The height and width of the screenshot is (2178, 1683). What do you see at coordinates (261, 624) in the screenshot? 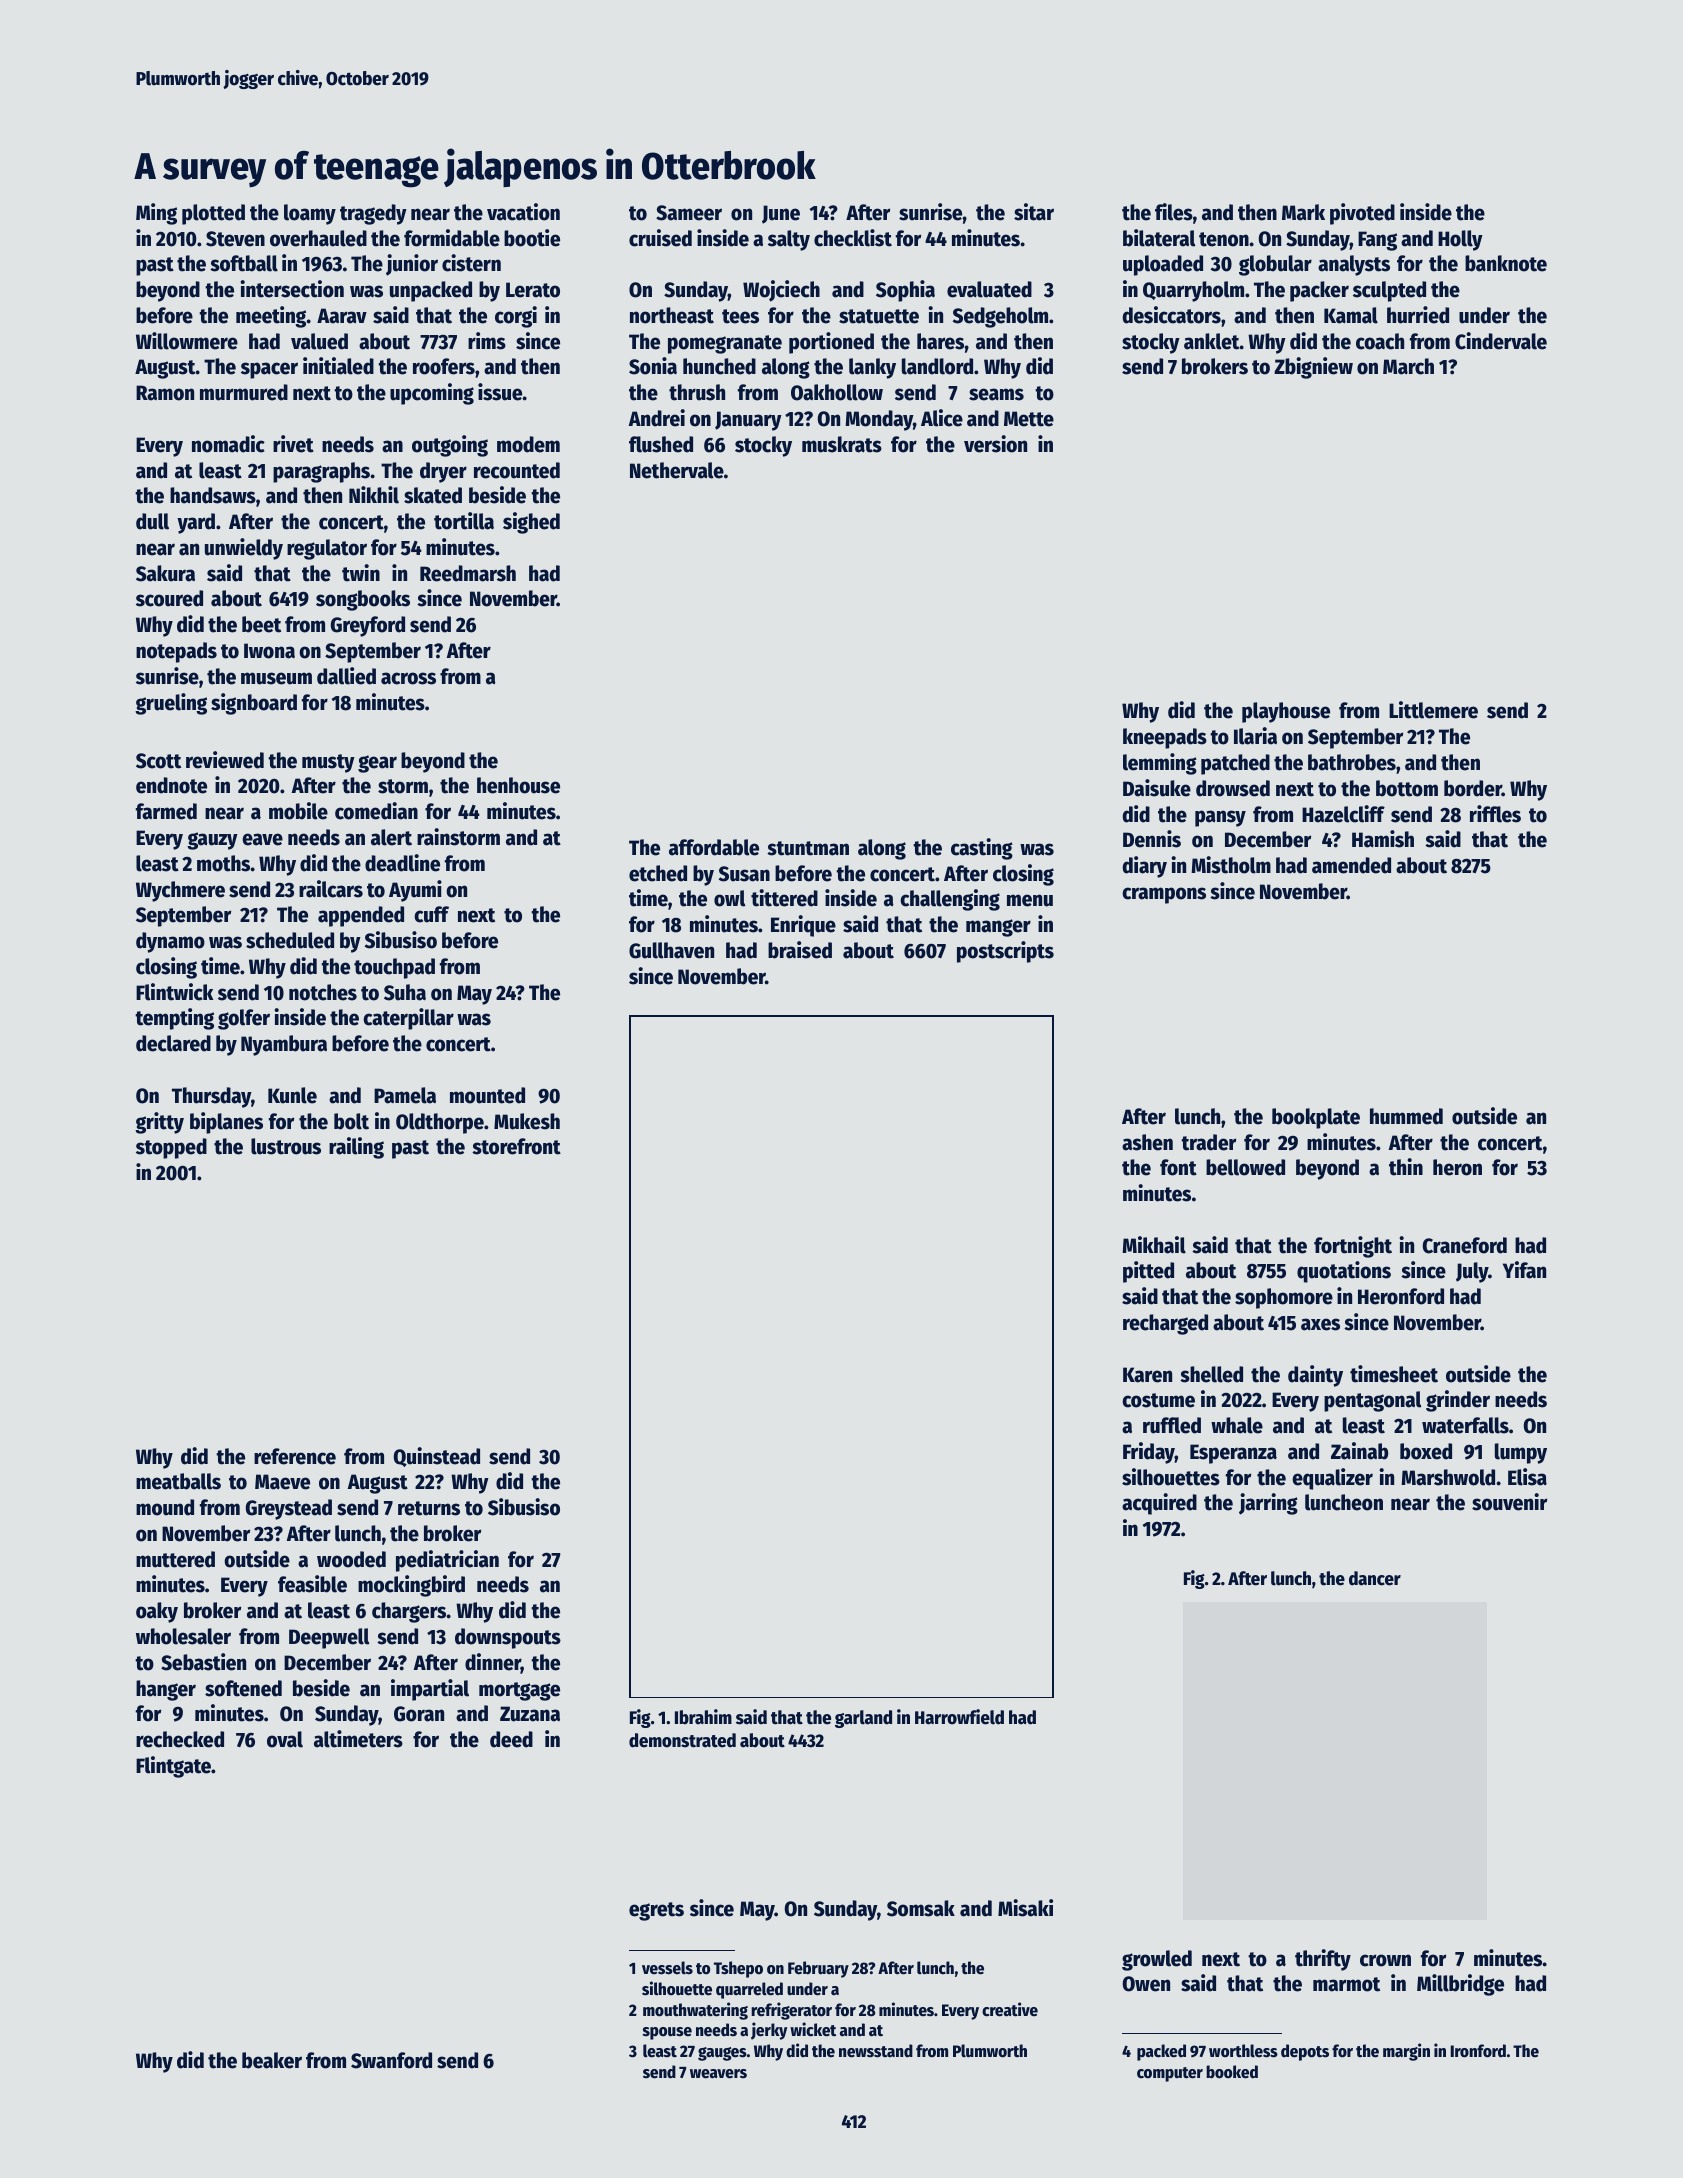
I see `beet` at bounding box center [261, 624].
